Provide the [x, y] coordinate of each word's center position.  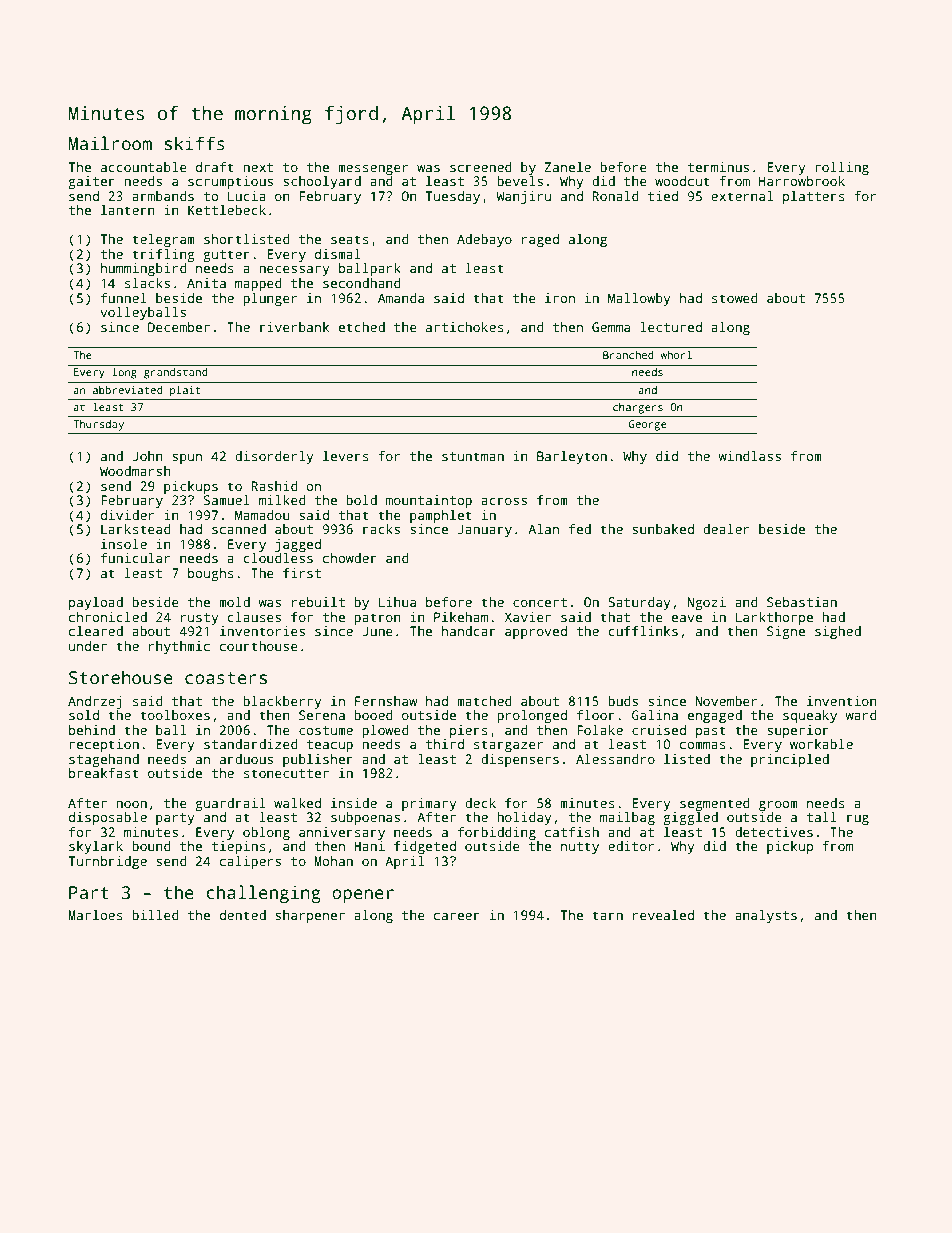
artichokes [465, 327]
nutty [580, 848]
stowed [735, 298]
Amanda [401, 298]
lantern [128, 210]
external [742, 196]
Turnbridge [108, 862]
